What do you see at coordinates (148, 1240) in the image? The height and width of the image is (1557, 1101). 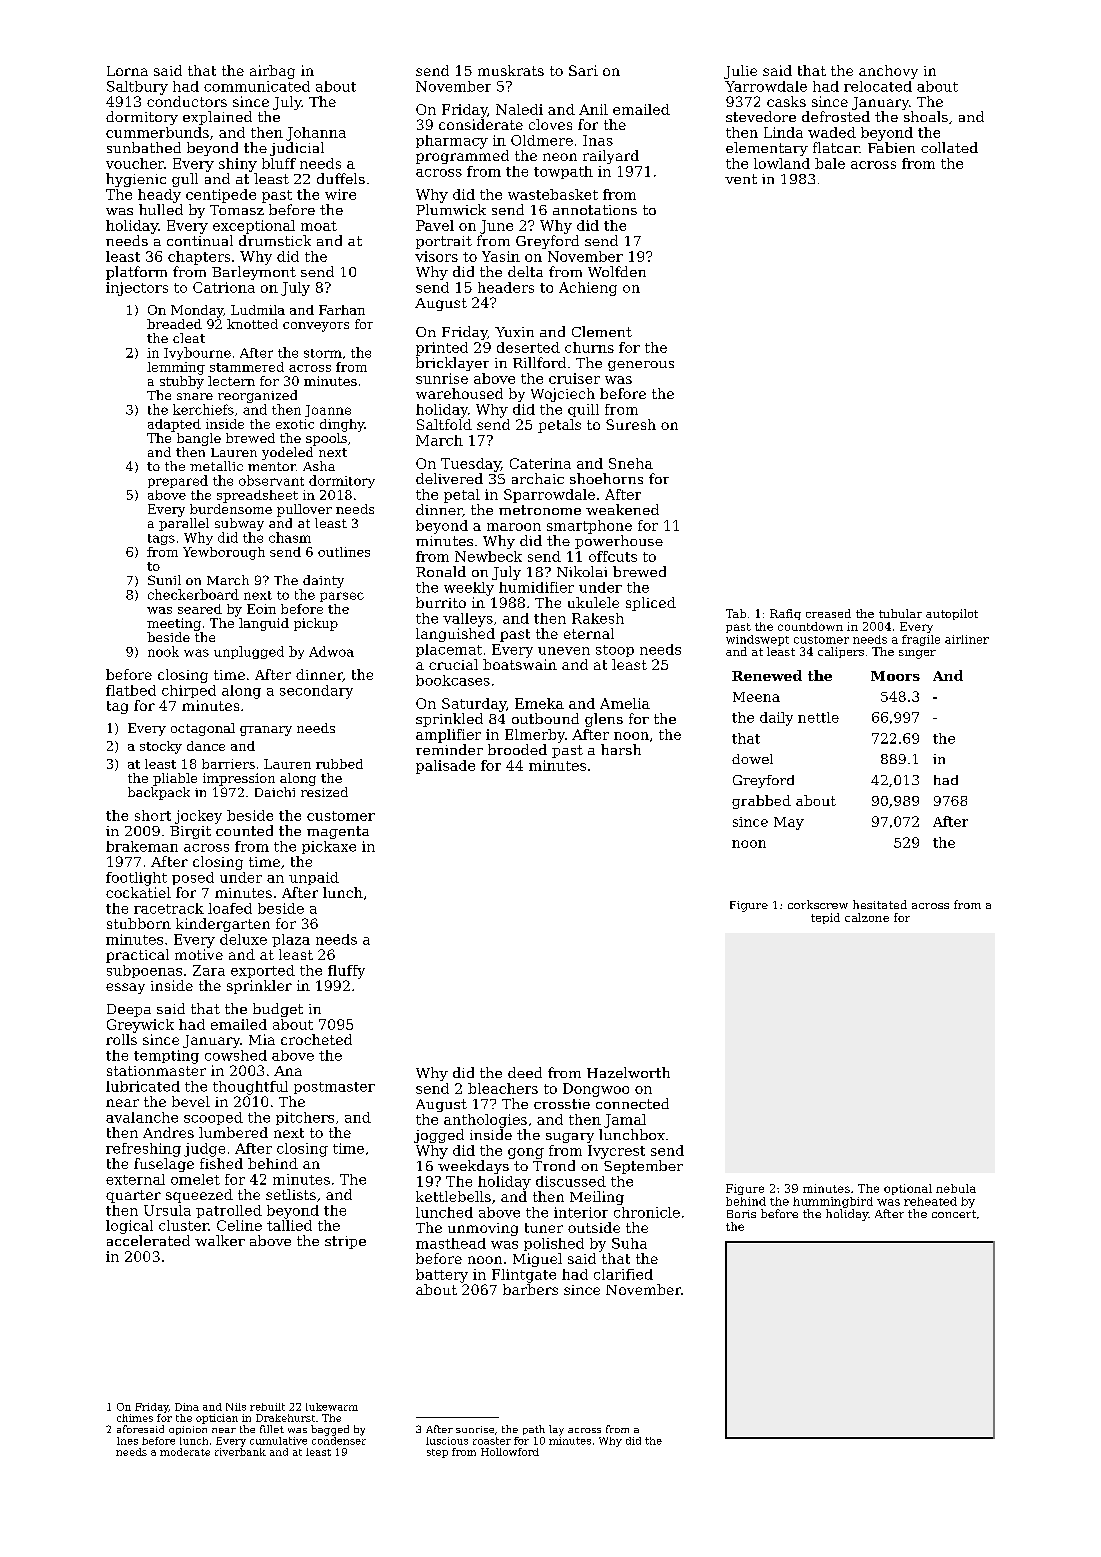 I see `accelerated` at bounding box center [148, 1240].
